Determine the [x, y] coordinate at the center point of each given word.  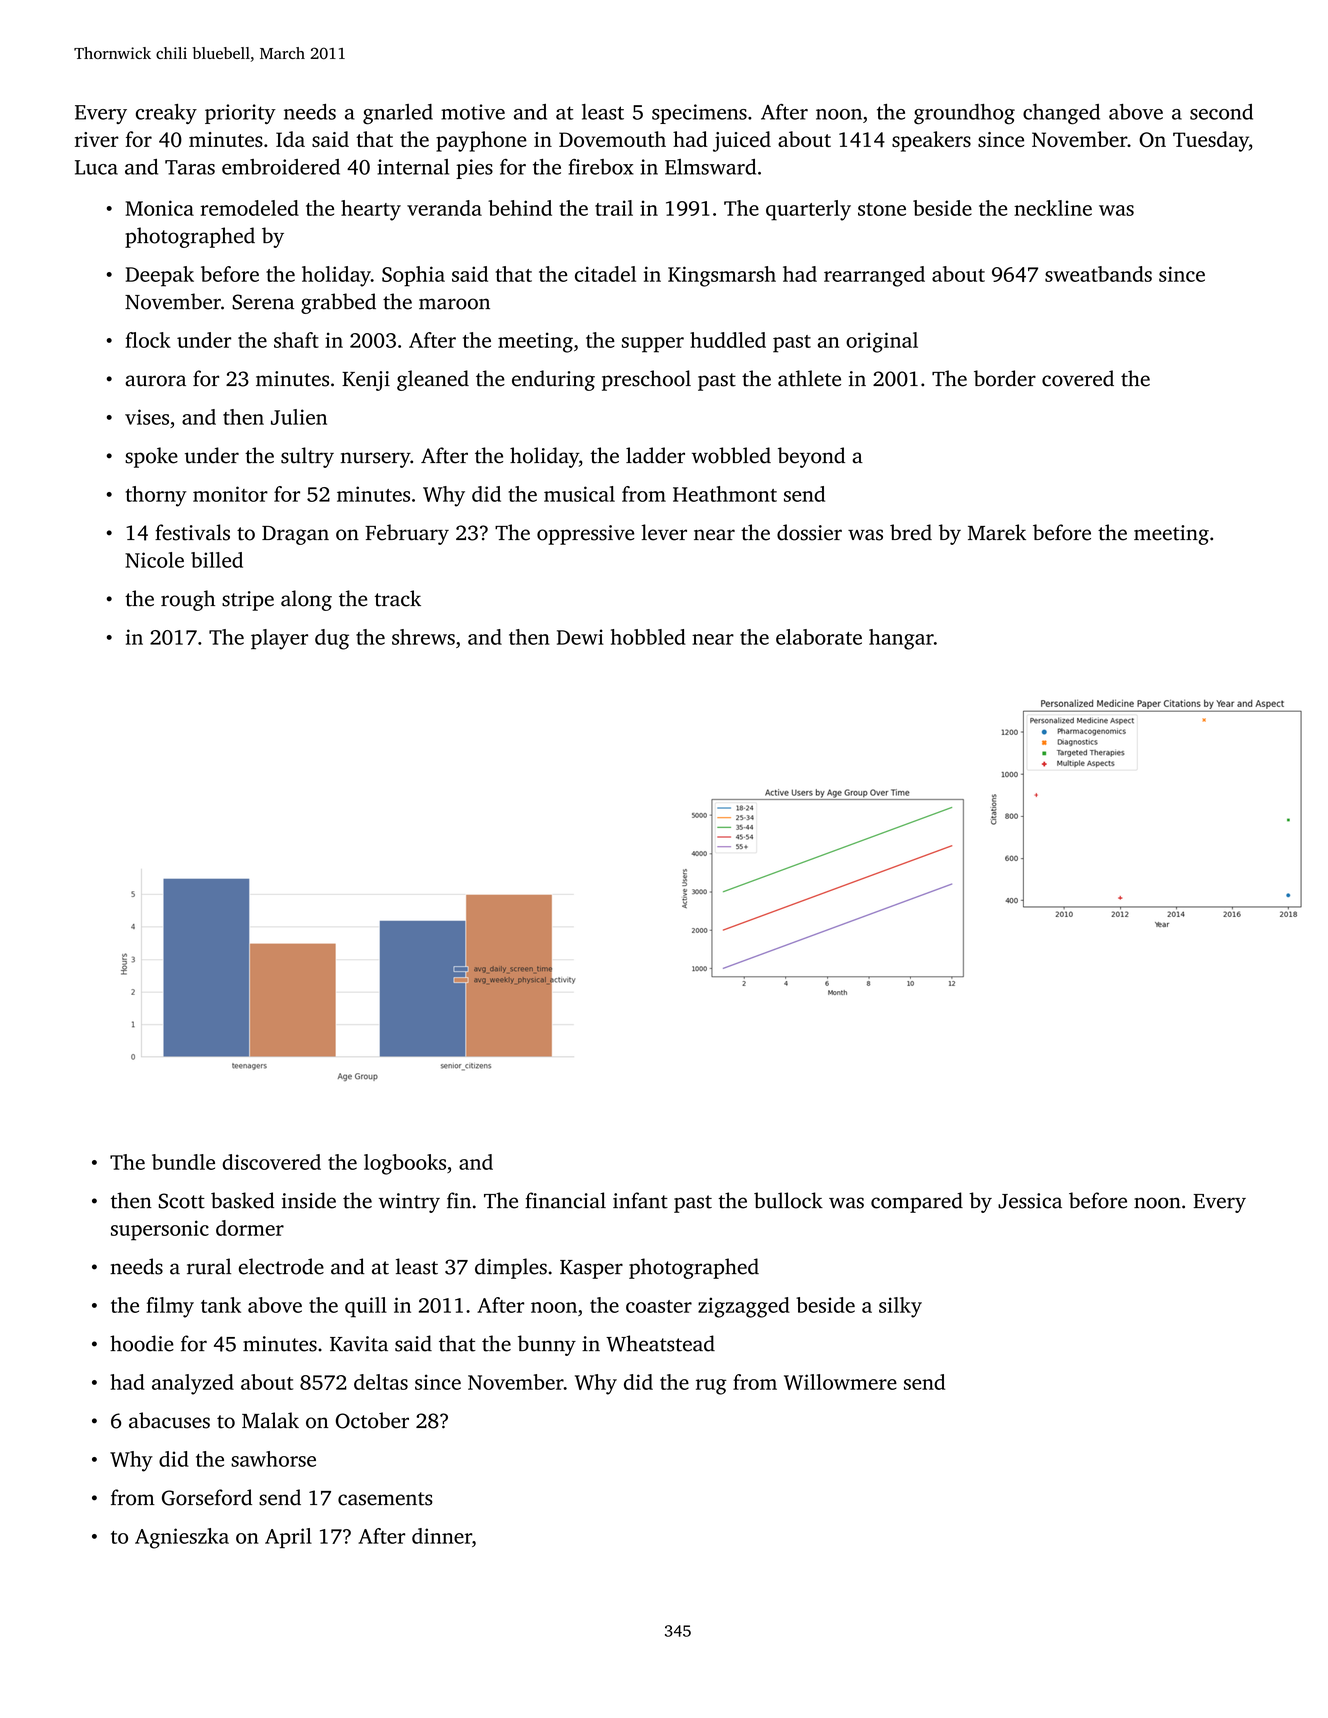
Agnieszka [182, 1538]
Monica [159, 208]
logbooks [405, 1164]
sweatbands [1098, 274]
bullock [788, 1200]
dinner [442, 1536]
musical [579, 494]
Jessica [1030, 1201]
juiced [742, 141]
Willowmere [840, 1382]
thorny [156, 496]
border [1005, 378]
